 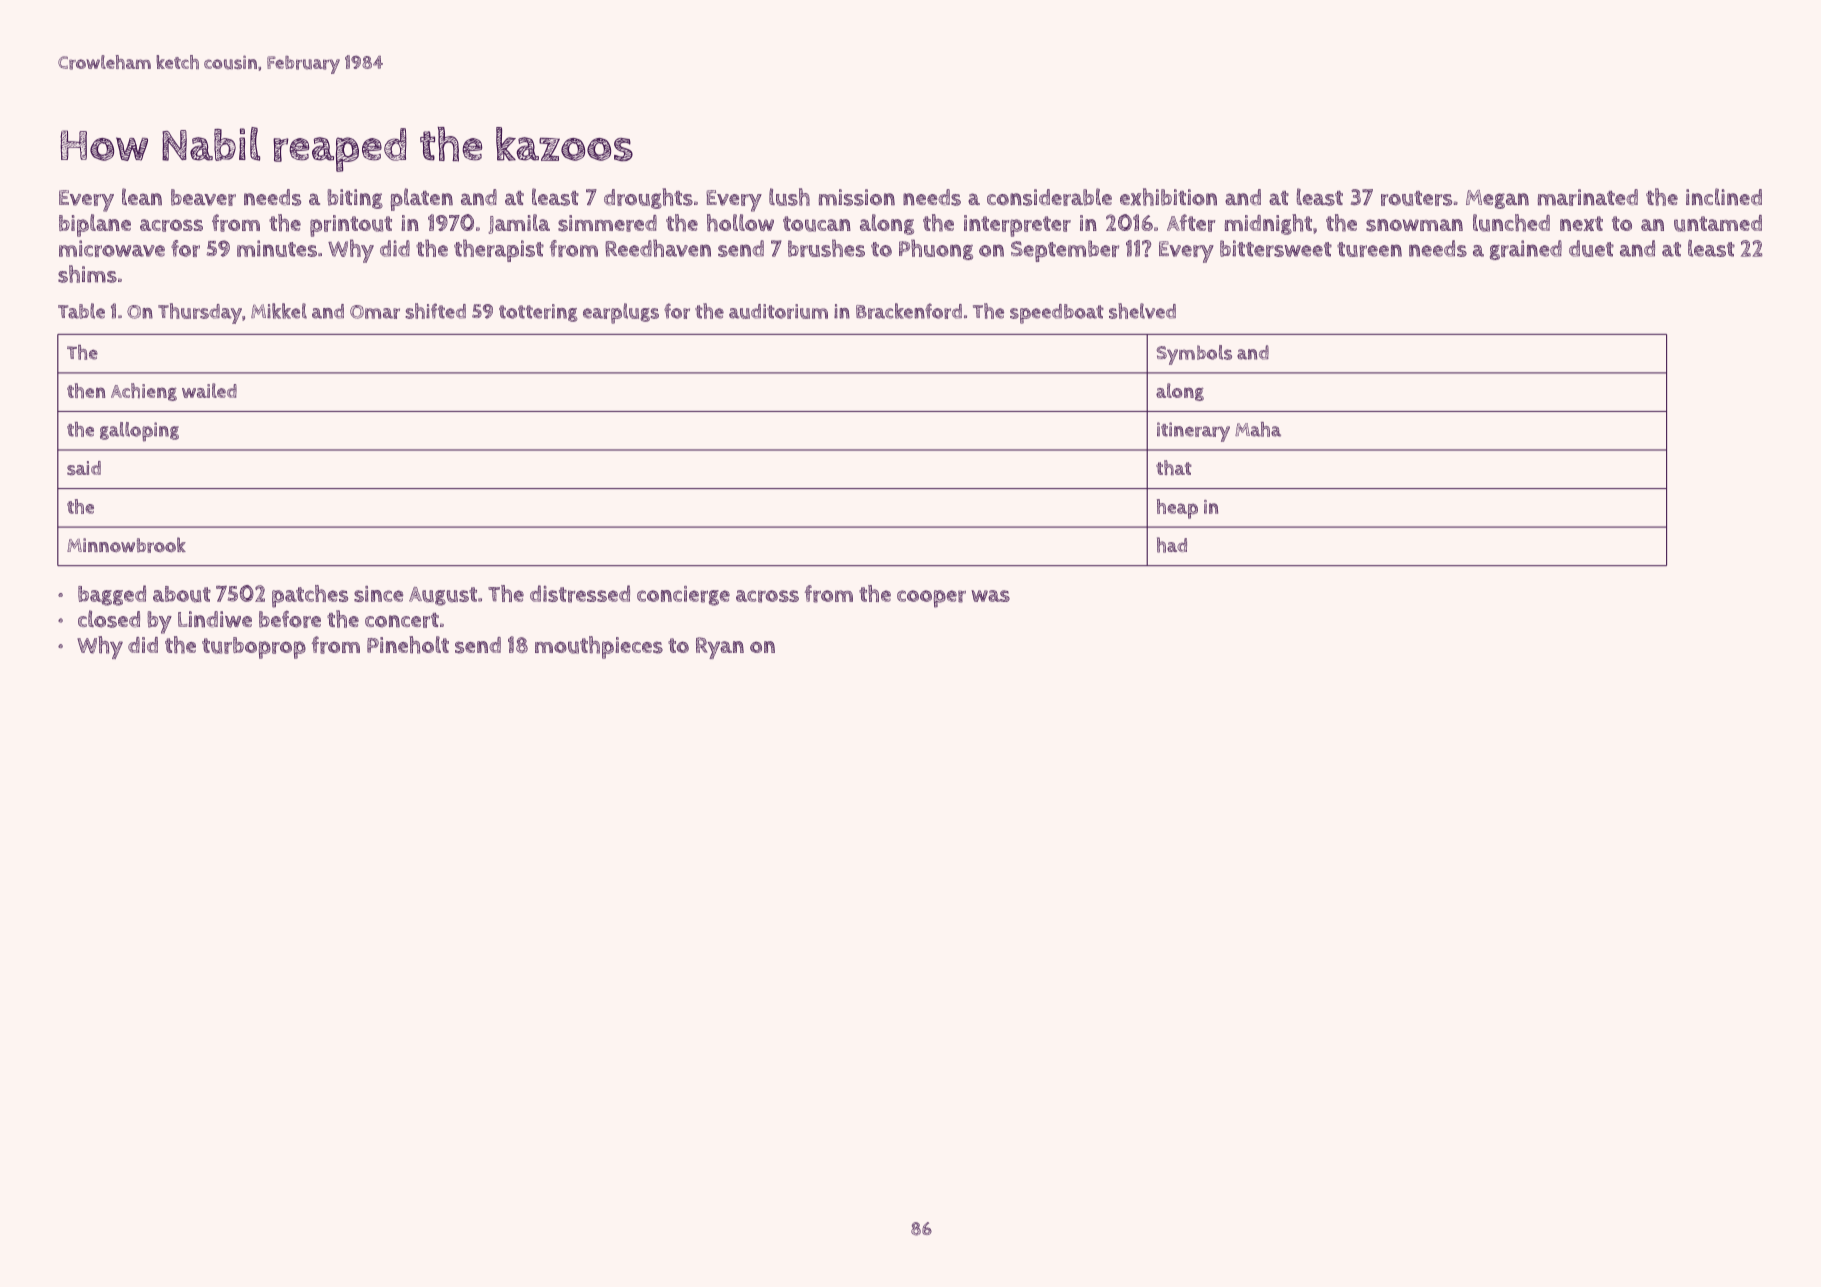 What do you see at coordinates (126, 545) in the screenshot?
I see `Minnowbrook` at bounding box center [126, 545].
